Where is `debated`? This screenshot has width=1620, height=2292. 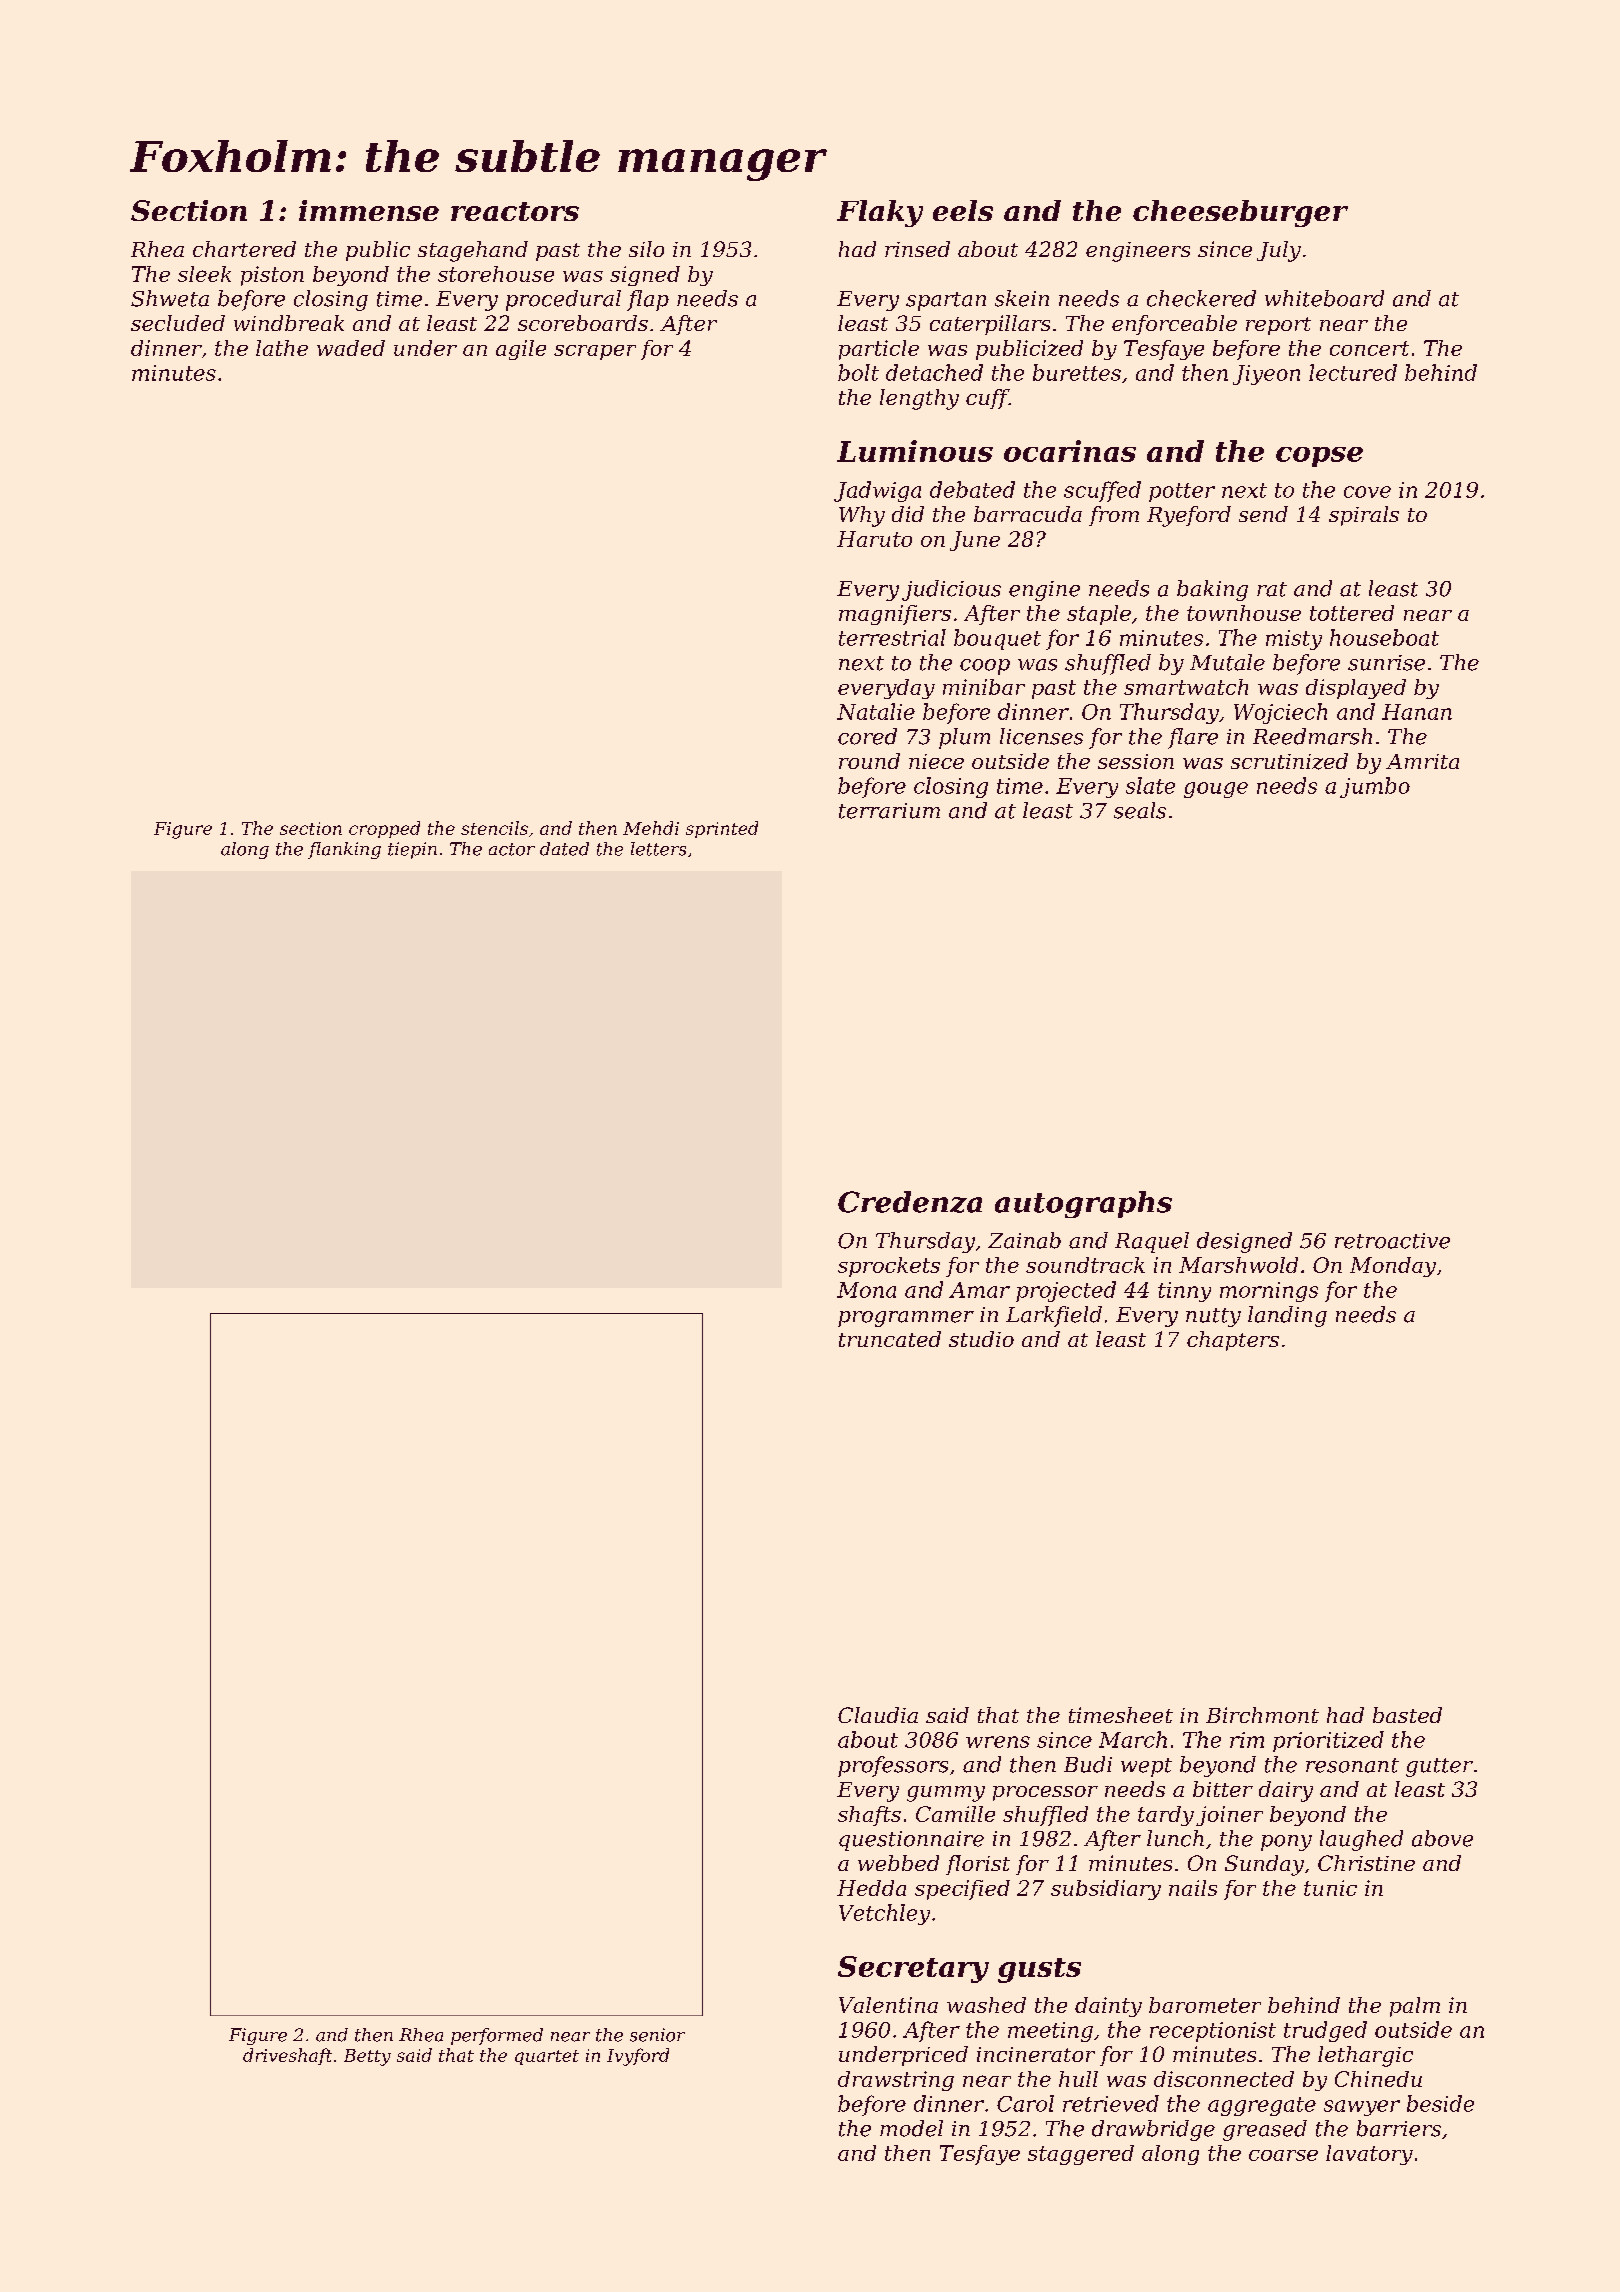 debated is located at coordinates (972, 489).
